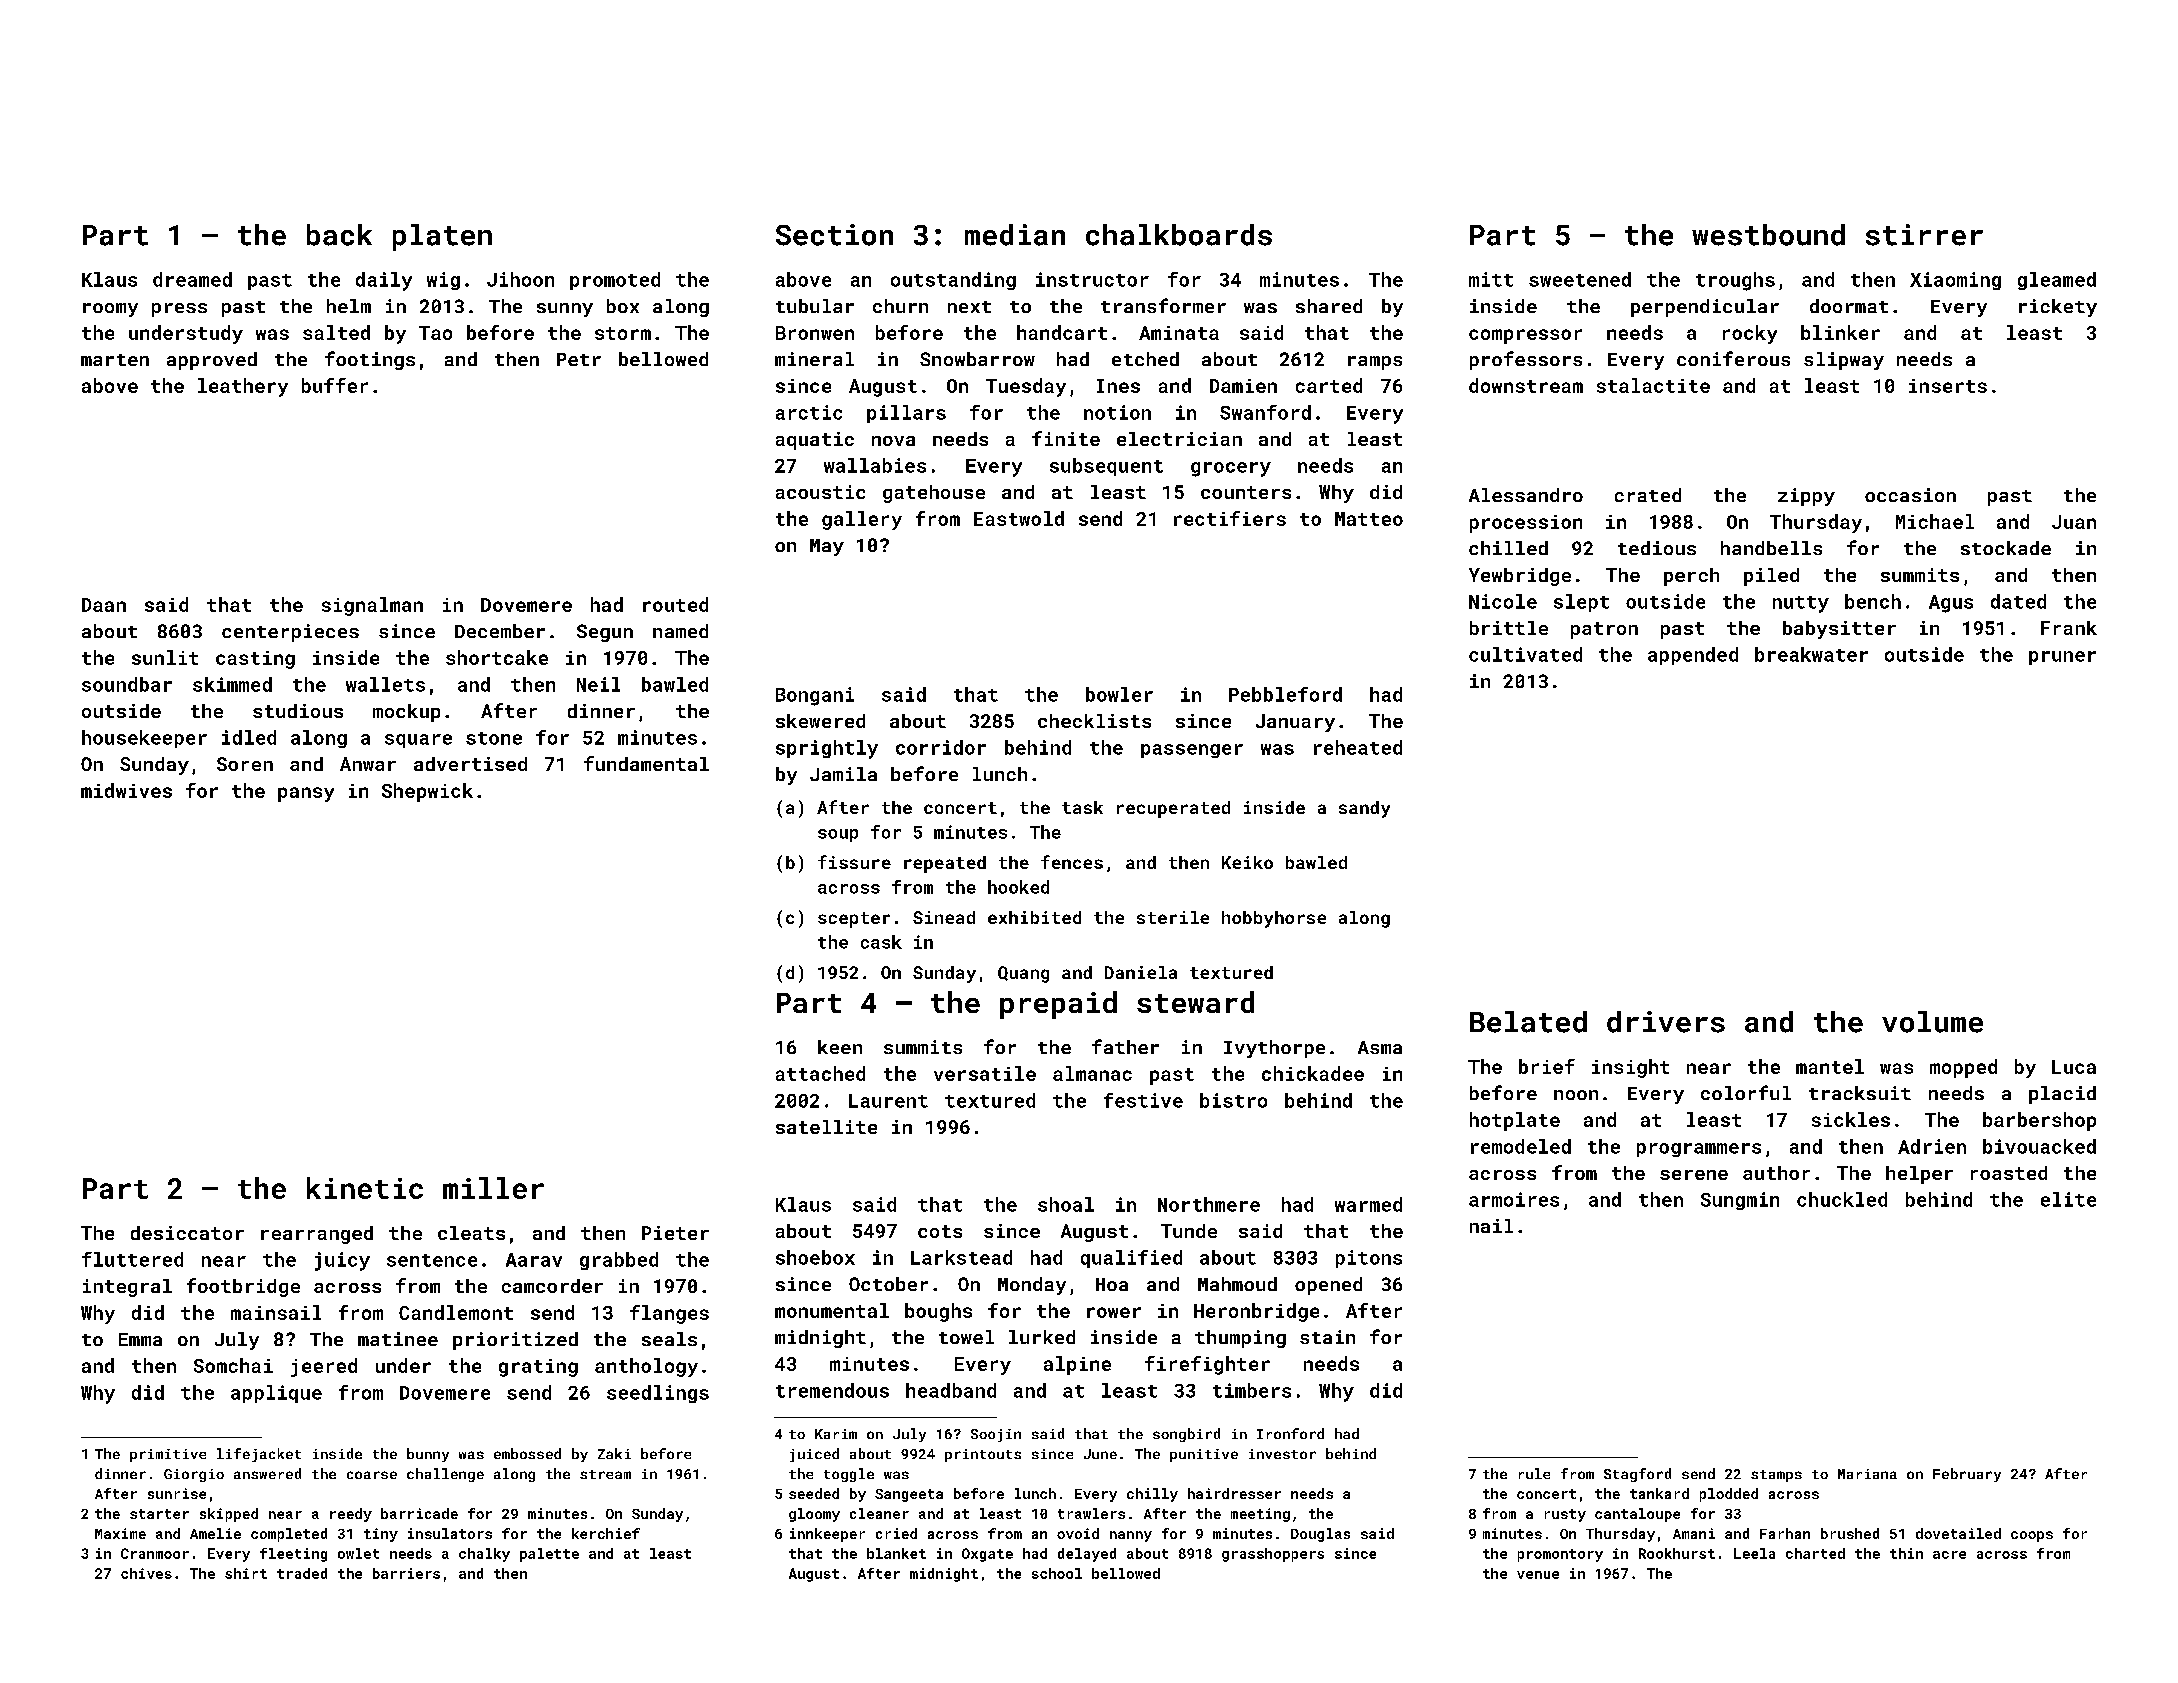 The height and width of the image is (1683, 2178). I want to click on barriers, so click(406, 1573).
